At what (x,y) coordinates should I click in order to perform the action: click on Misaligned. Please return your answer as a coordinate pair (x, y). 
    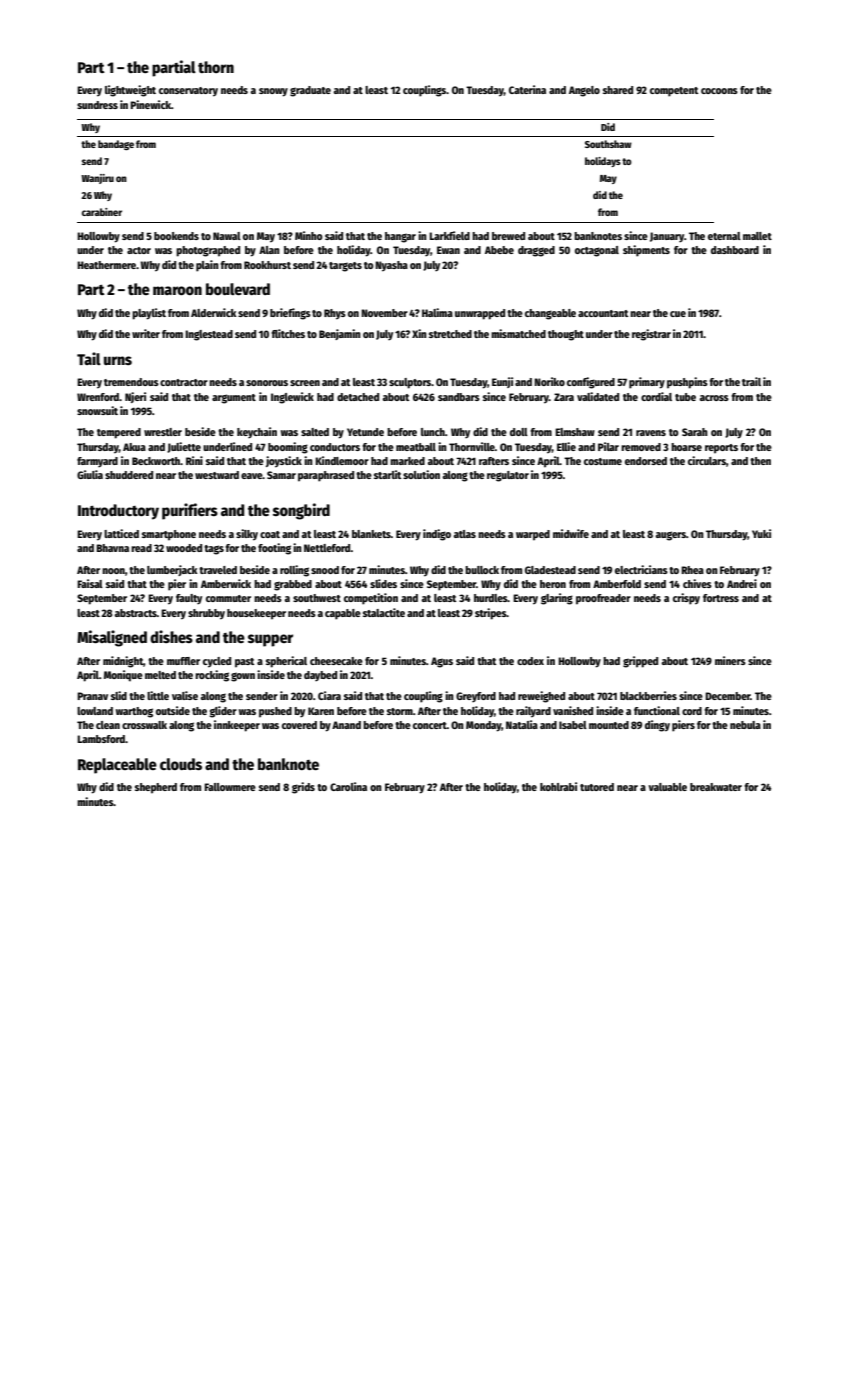
    Looking at the image, I should click on (112, 638).
